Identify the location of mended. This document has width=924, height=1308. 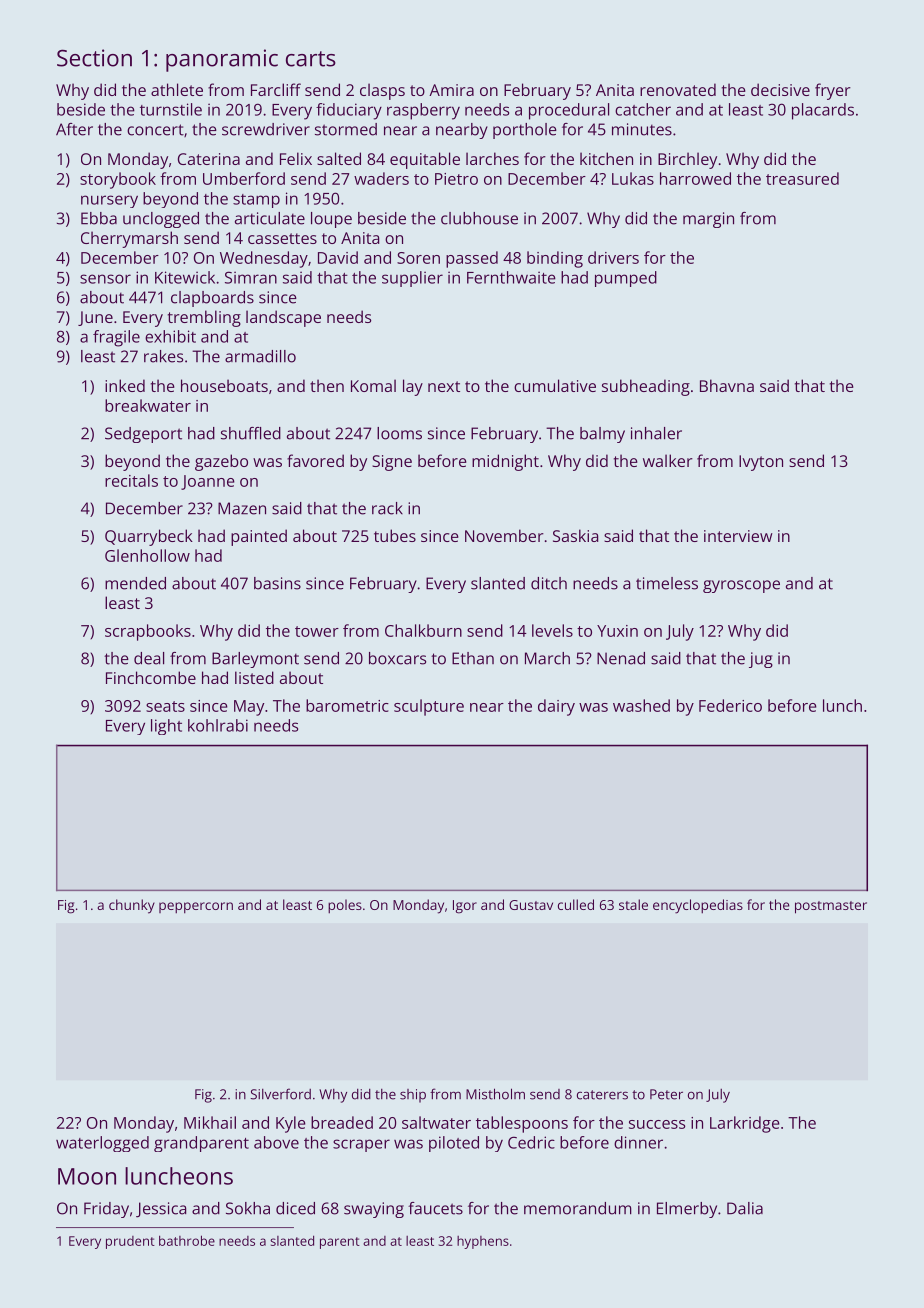
(135, 583).
